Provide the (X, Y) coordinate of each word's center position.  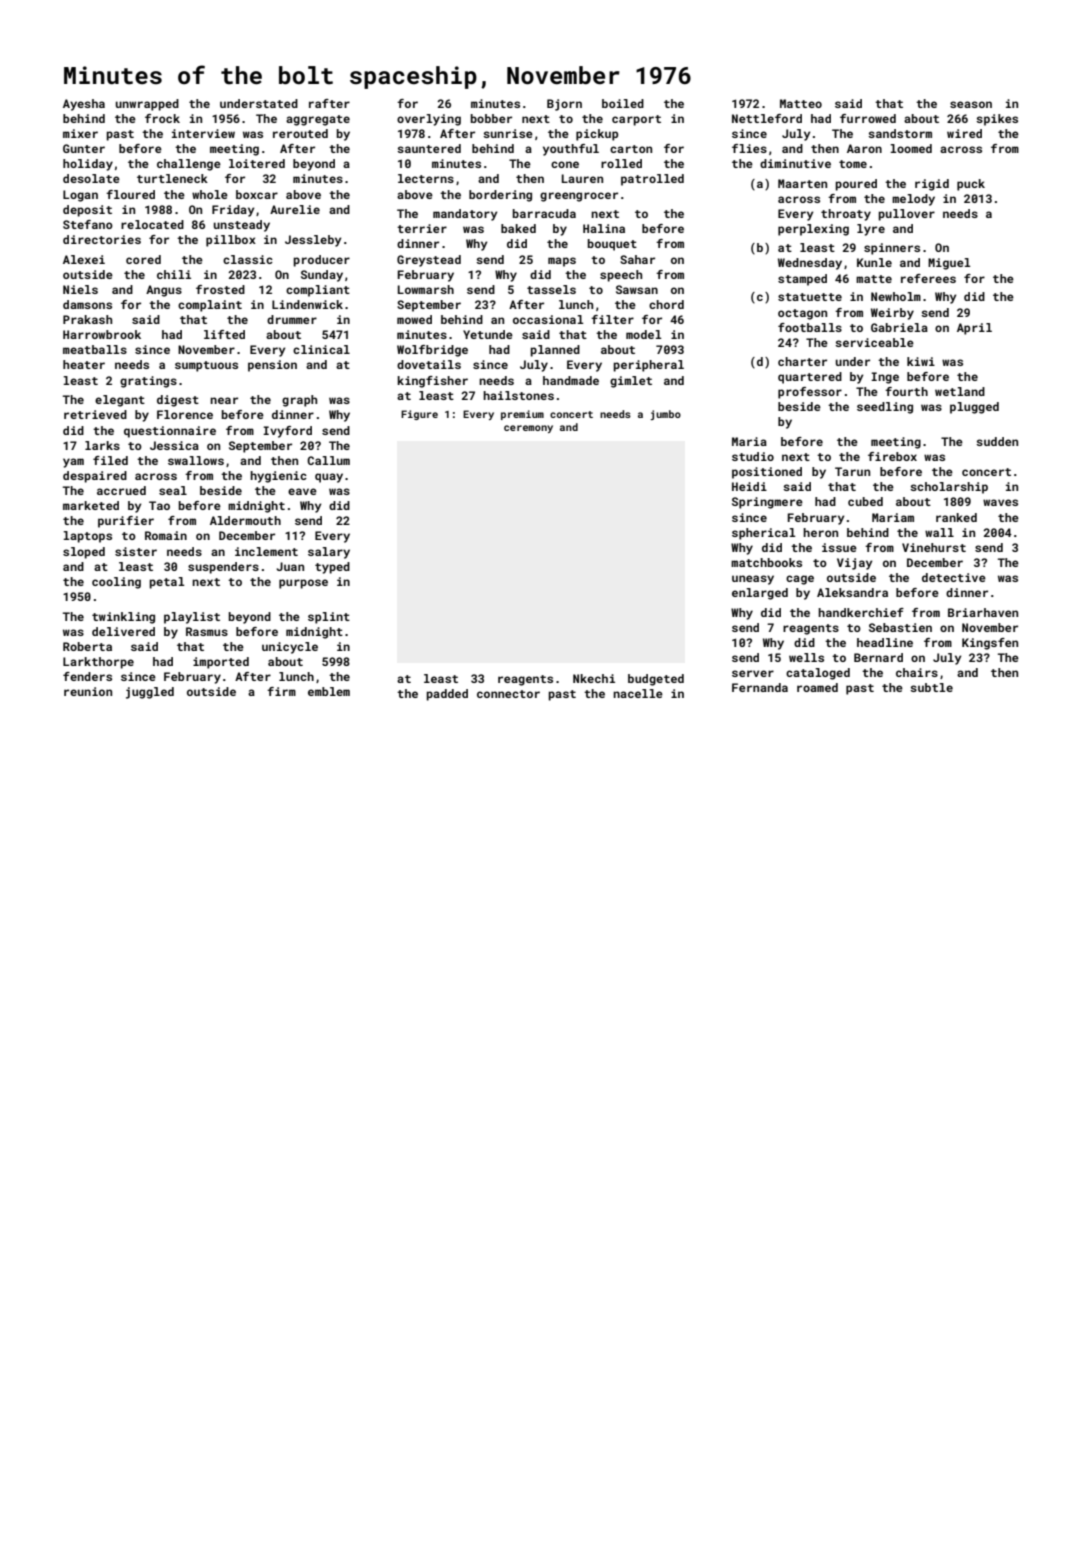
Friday (233, 211)
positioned (767, 473)
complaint (210, 306)
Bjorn (564, 105)
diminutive (795, 163)
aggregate (318, 120)
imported (221, 663)
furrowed (868, 118)
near (224, 400)
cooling (116, 583)
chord (666, 304)
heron (820, 532)
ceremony (528, 429)
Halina (604, 228)
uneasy (753, 580)
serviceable (874, 342)
